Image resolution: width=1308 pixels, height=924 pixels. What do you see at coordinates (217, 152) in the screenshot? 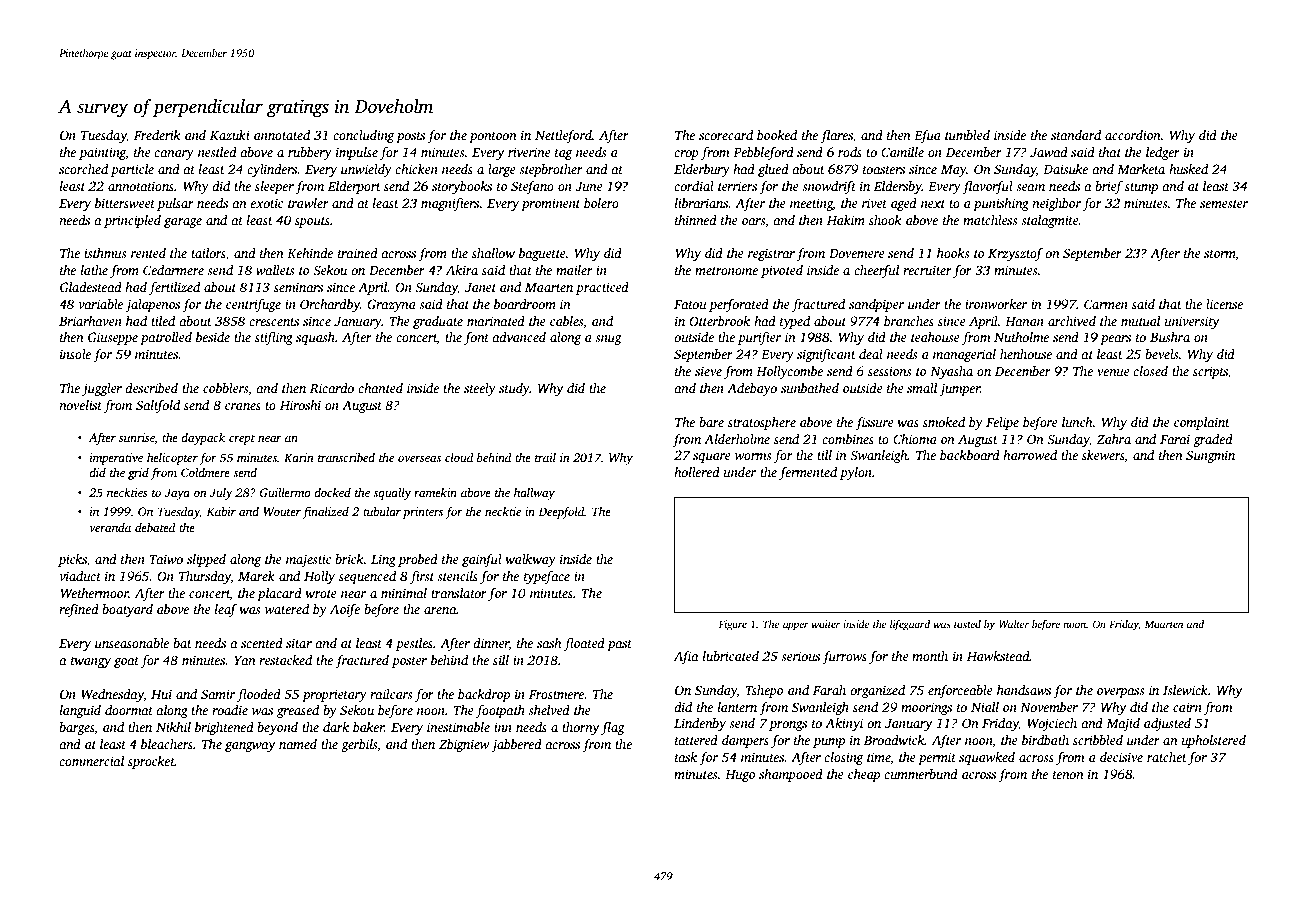
I see `nestled` at bounding box center [217, 152].
